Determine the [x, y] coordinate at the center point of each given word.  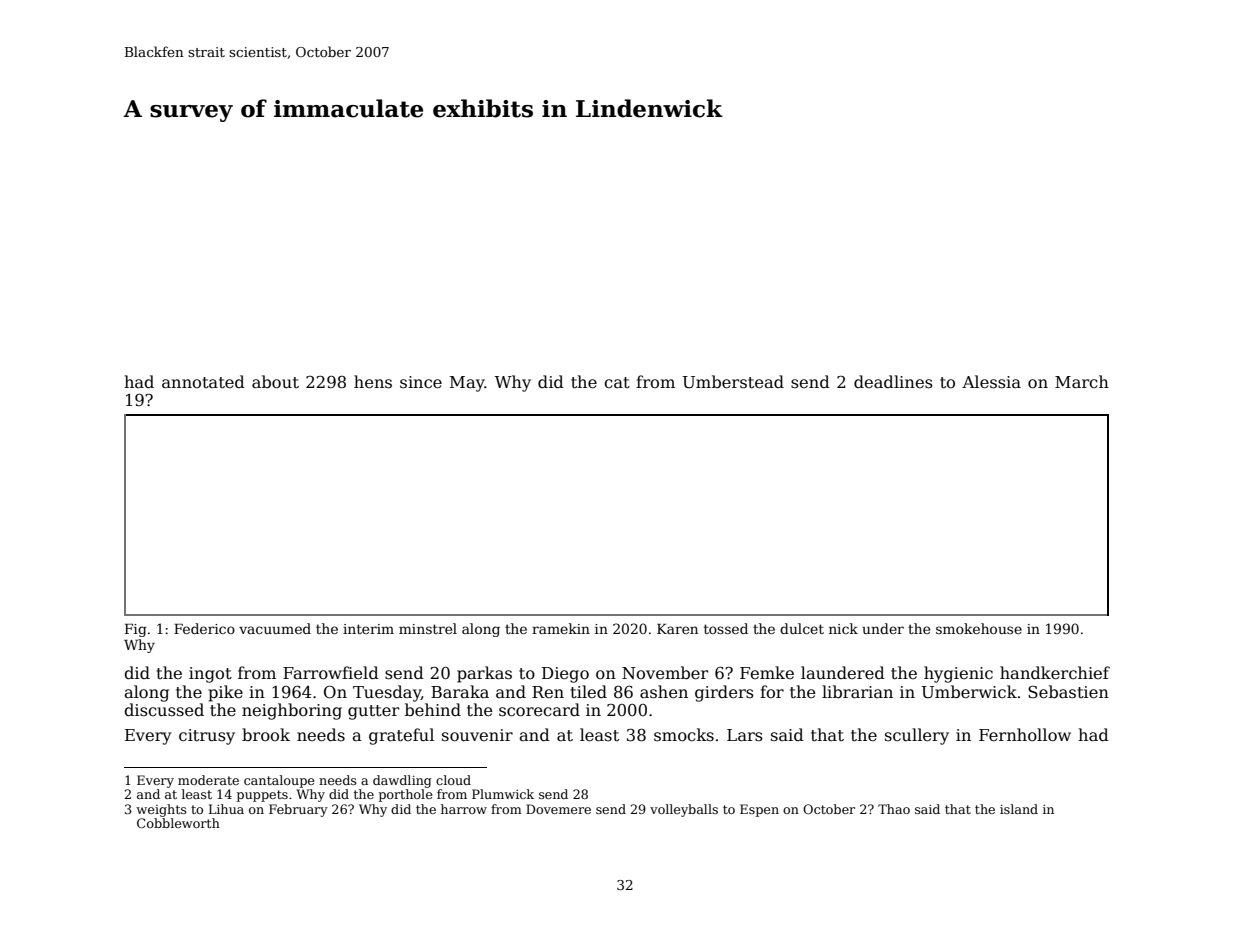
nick [843, 628]
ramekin [561, 628]
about [275, 382]
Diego [565, 675]
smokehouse [979, 628]
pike [225, 693]
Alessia [991, 382]
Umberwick [969, 692]
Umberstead [733, 382]
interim [368, 629]
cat [617, 382]
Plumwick [503, 794]
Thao [894, 809]
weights [161, 810]
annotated [203, 382]
